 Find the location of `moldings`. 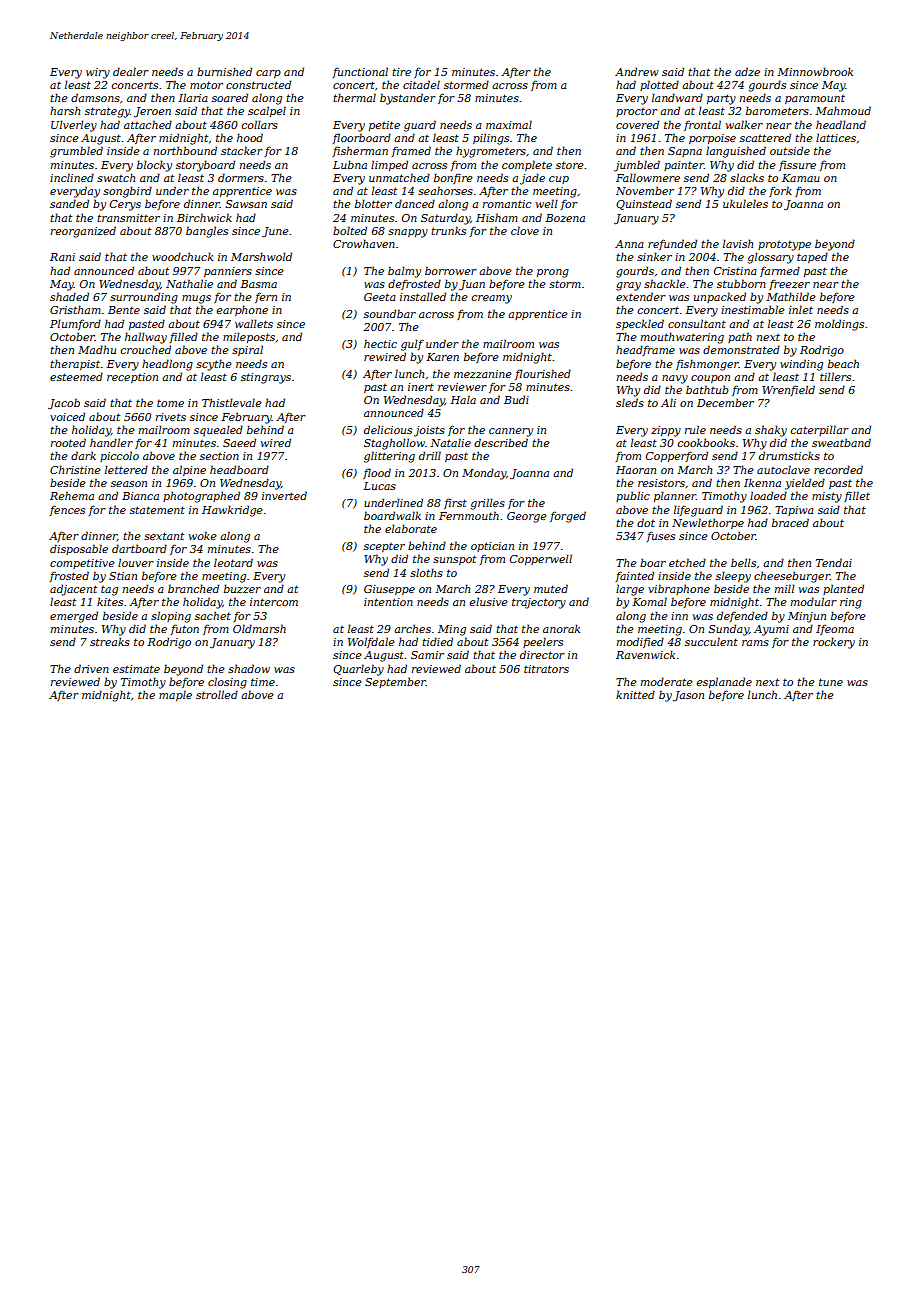

moldings is located at coordinates (839, 325).
